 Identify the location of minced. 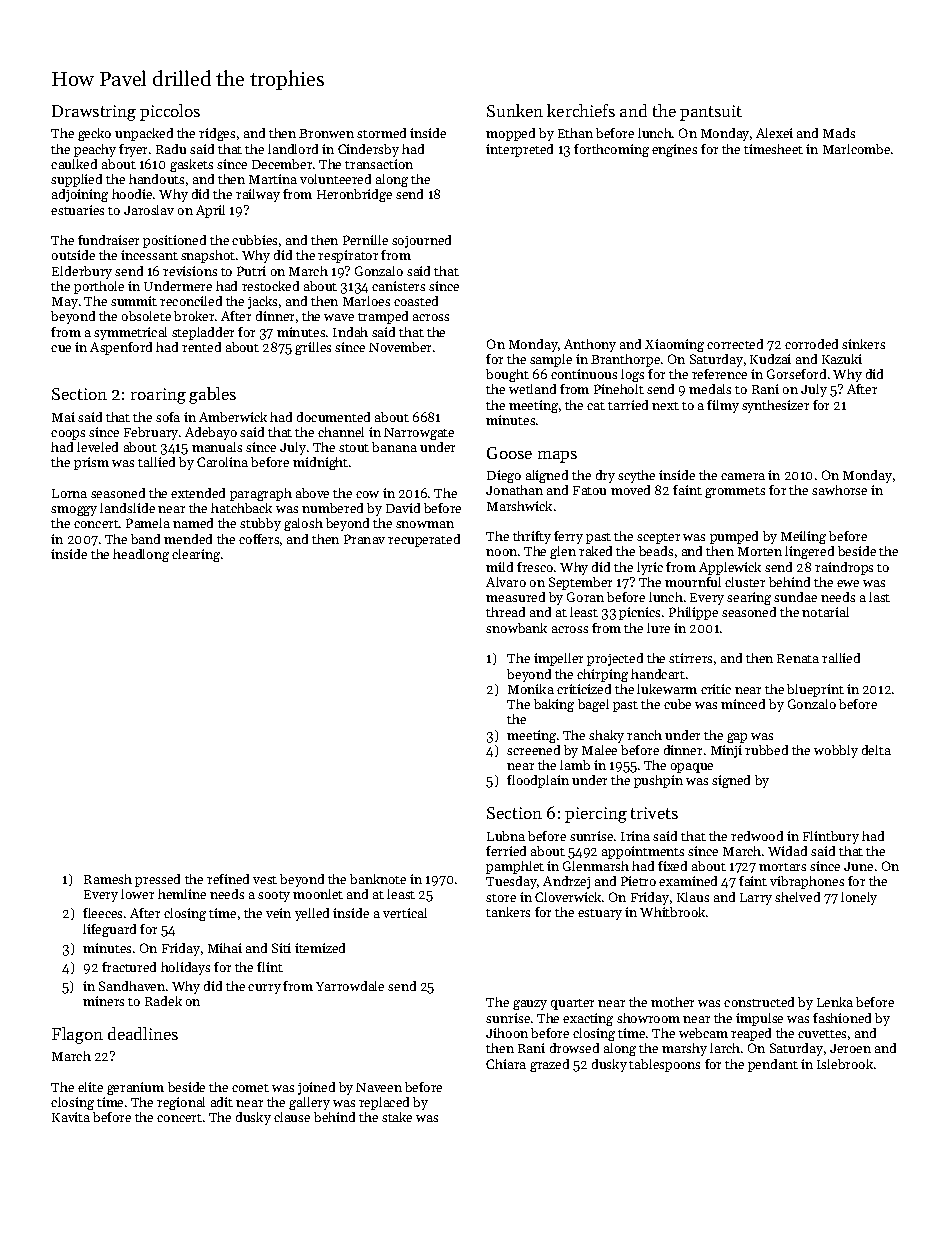
(743, 704).
